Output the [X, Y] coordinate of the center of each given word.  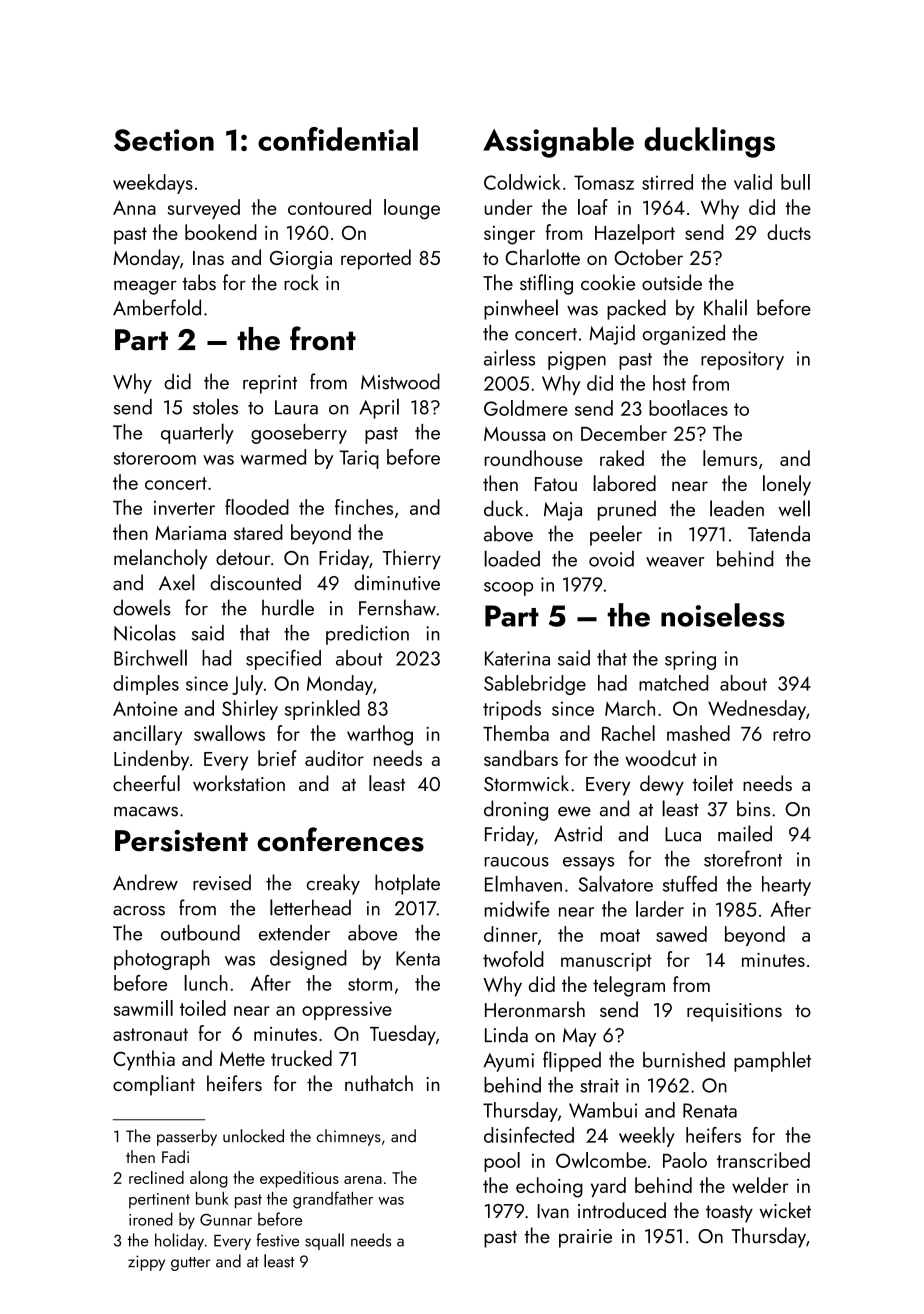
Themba [516, 733]
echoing [549, 1187]
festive [277, 1240]
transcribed [763, 1160]
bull [795, 182]
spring [690, 660]
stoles [215, 406]
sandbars [521, 758]
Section [164, 140]
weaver [675, 562]
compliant [154, 1085]
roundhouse [533, 458]
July [247, 685]
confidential [338, 139]
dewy [662, 785]
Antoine [145, 708]
